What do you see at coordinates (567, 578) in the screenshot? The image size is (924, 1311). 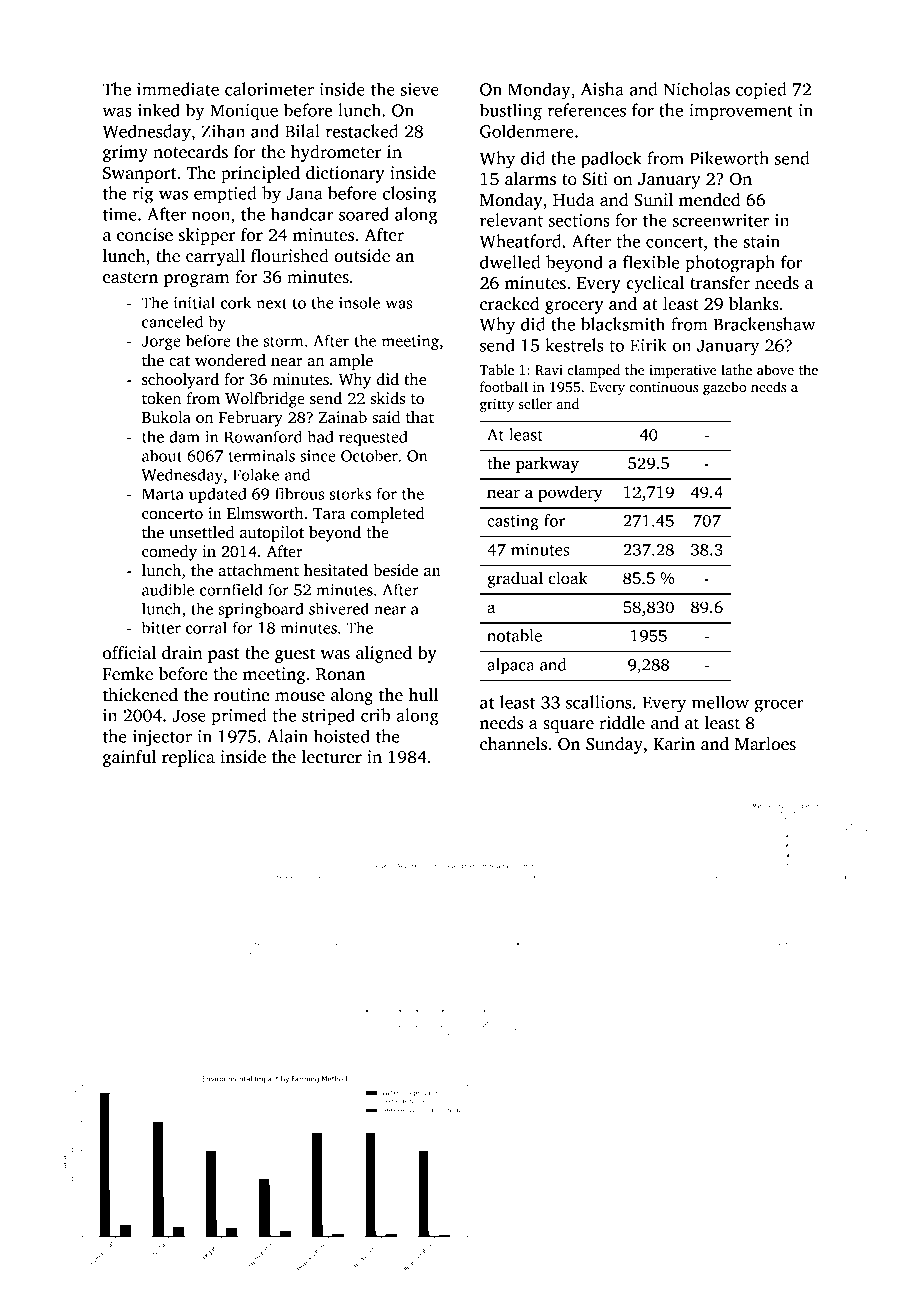 I see `cloak` at bounding box center [567, 578].
